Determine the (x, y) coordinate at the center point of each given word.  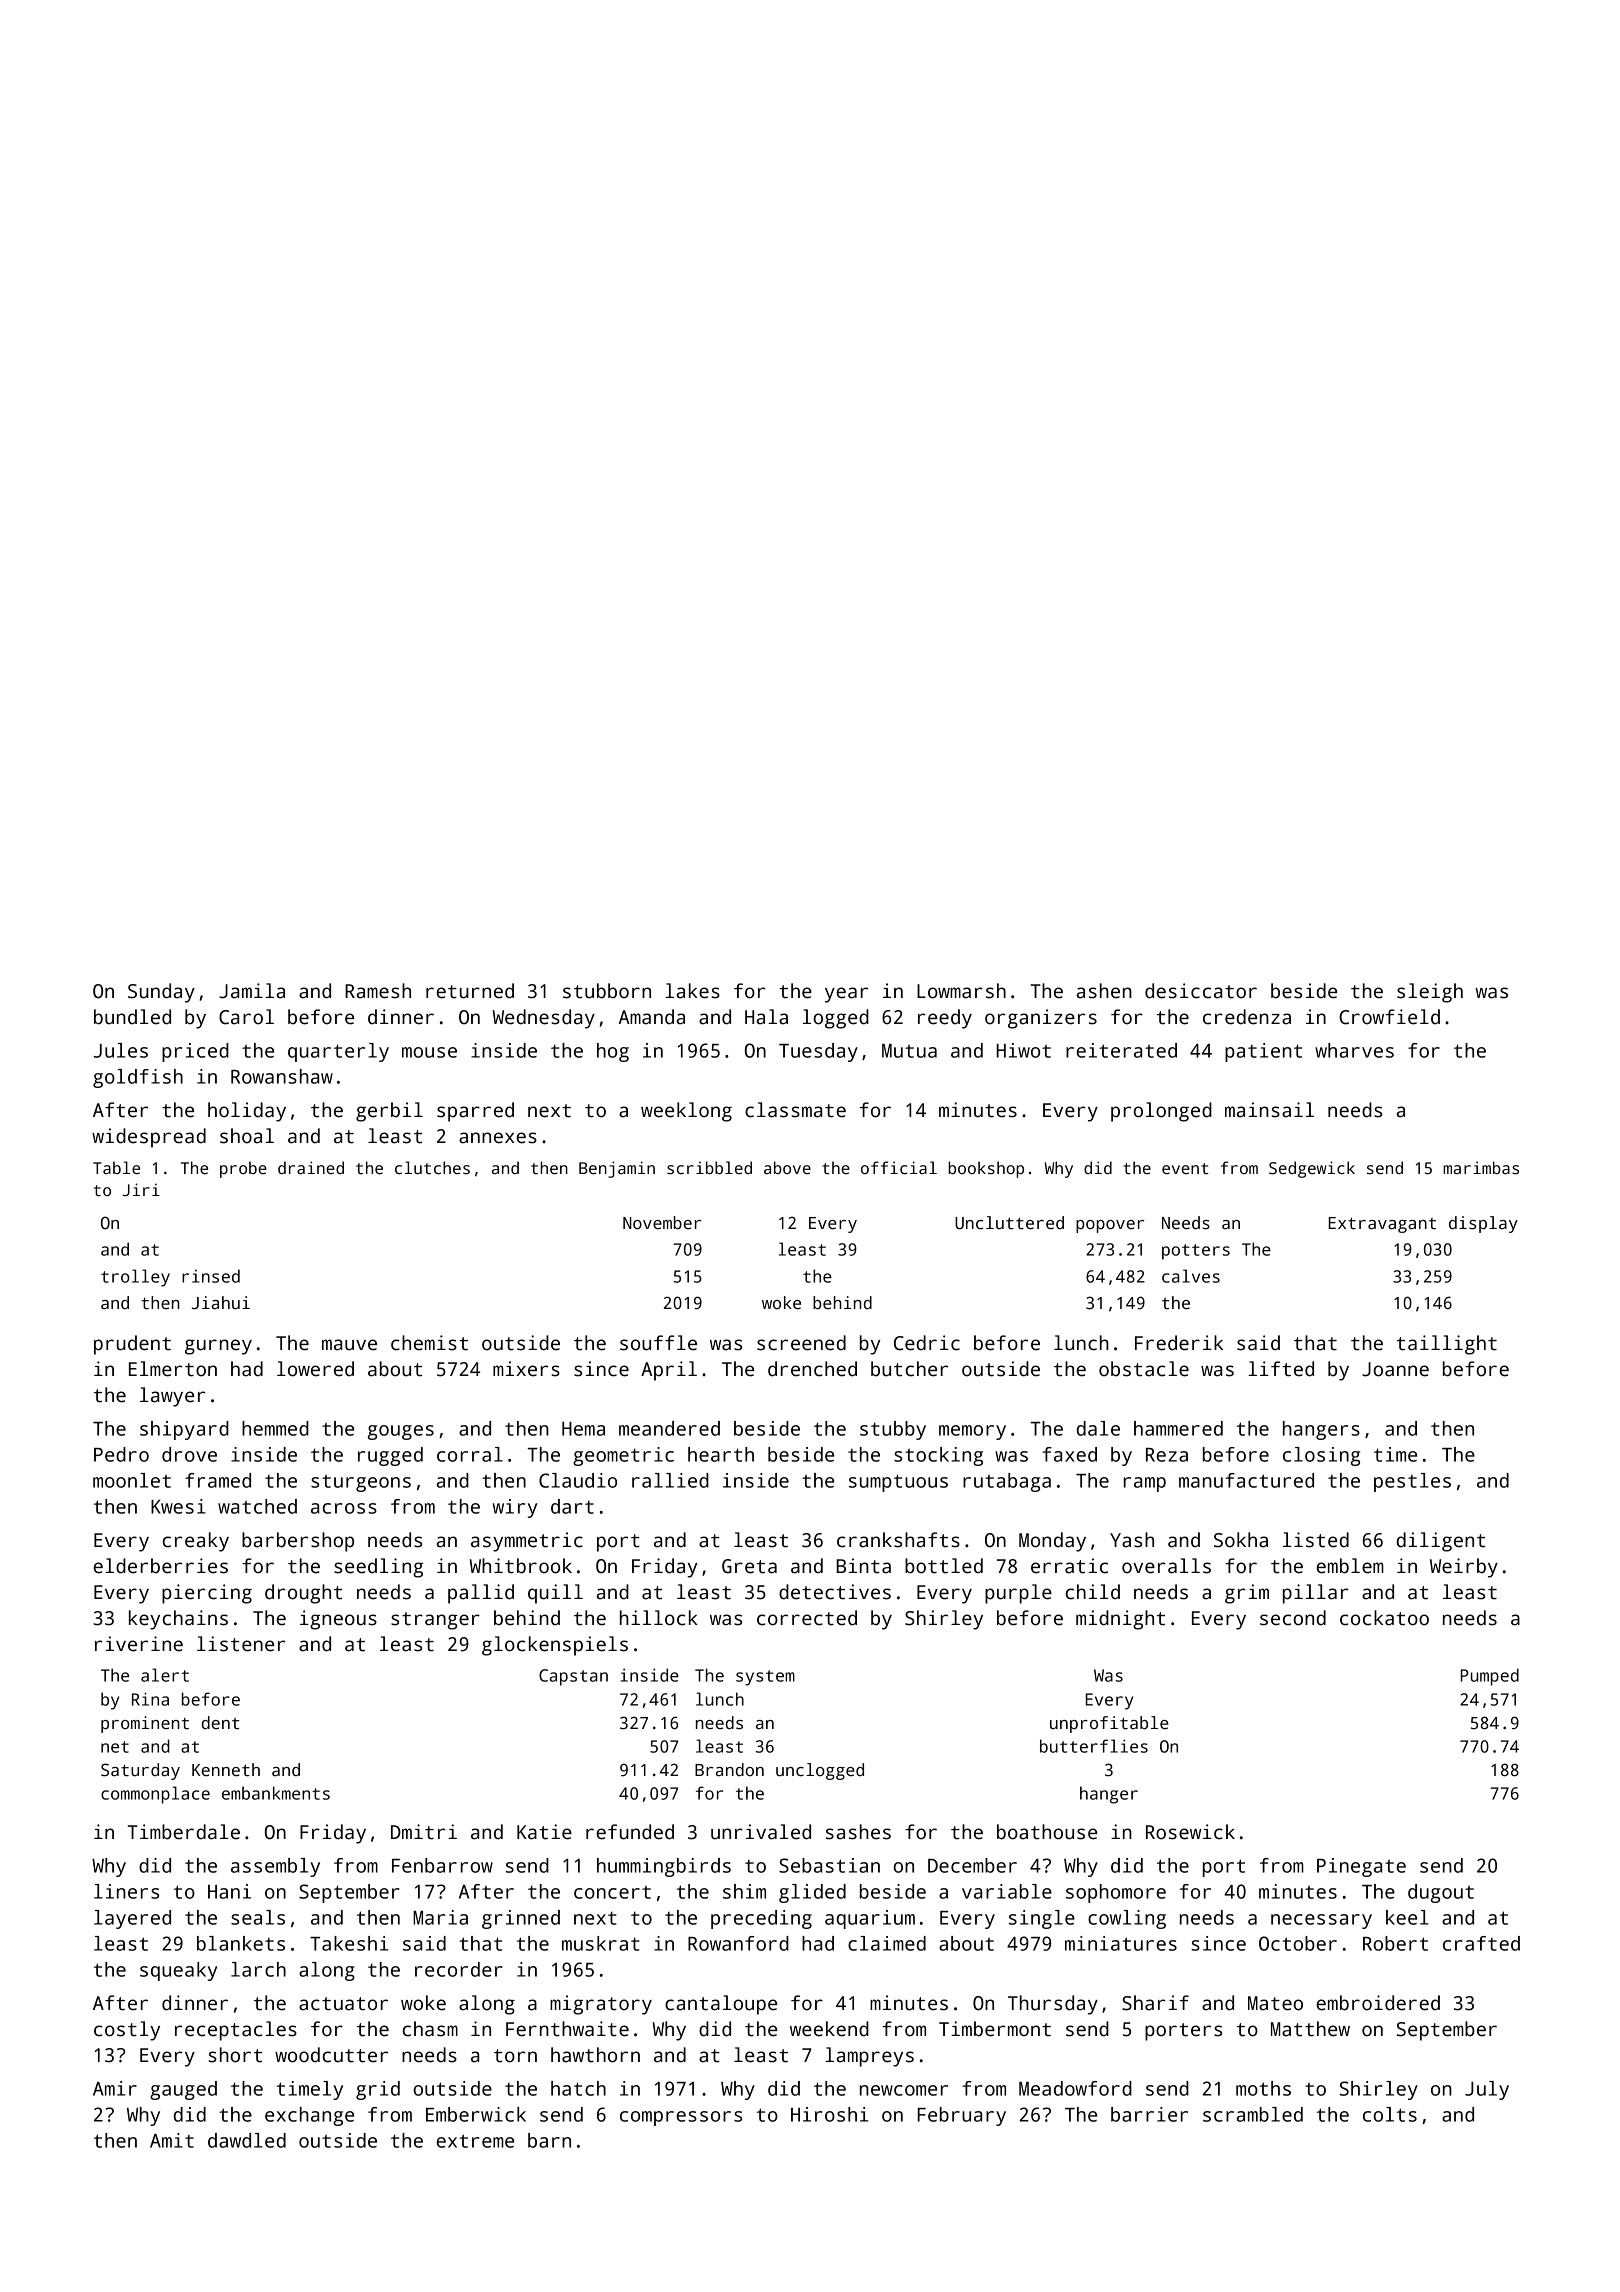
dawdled (247, 2140)
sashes (858, 1832)
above (787, 1167)
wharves (1354, 1050)
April (669, 1371)
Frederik (1179, 1343)
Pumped (1489, 1677)
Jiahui (221, 1303)
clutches (432, 1168)
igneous (338, 1620)
